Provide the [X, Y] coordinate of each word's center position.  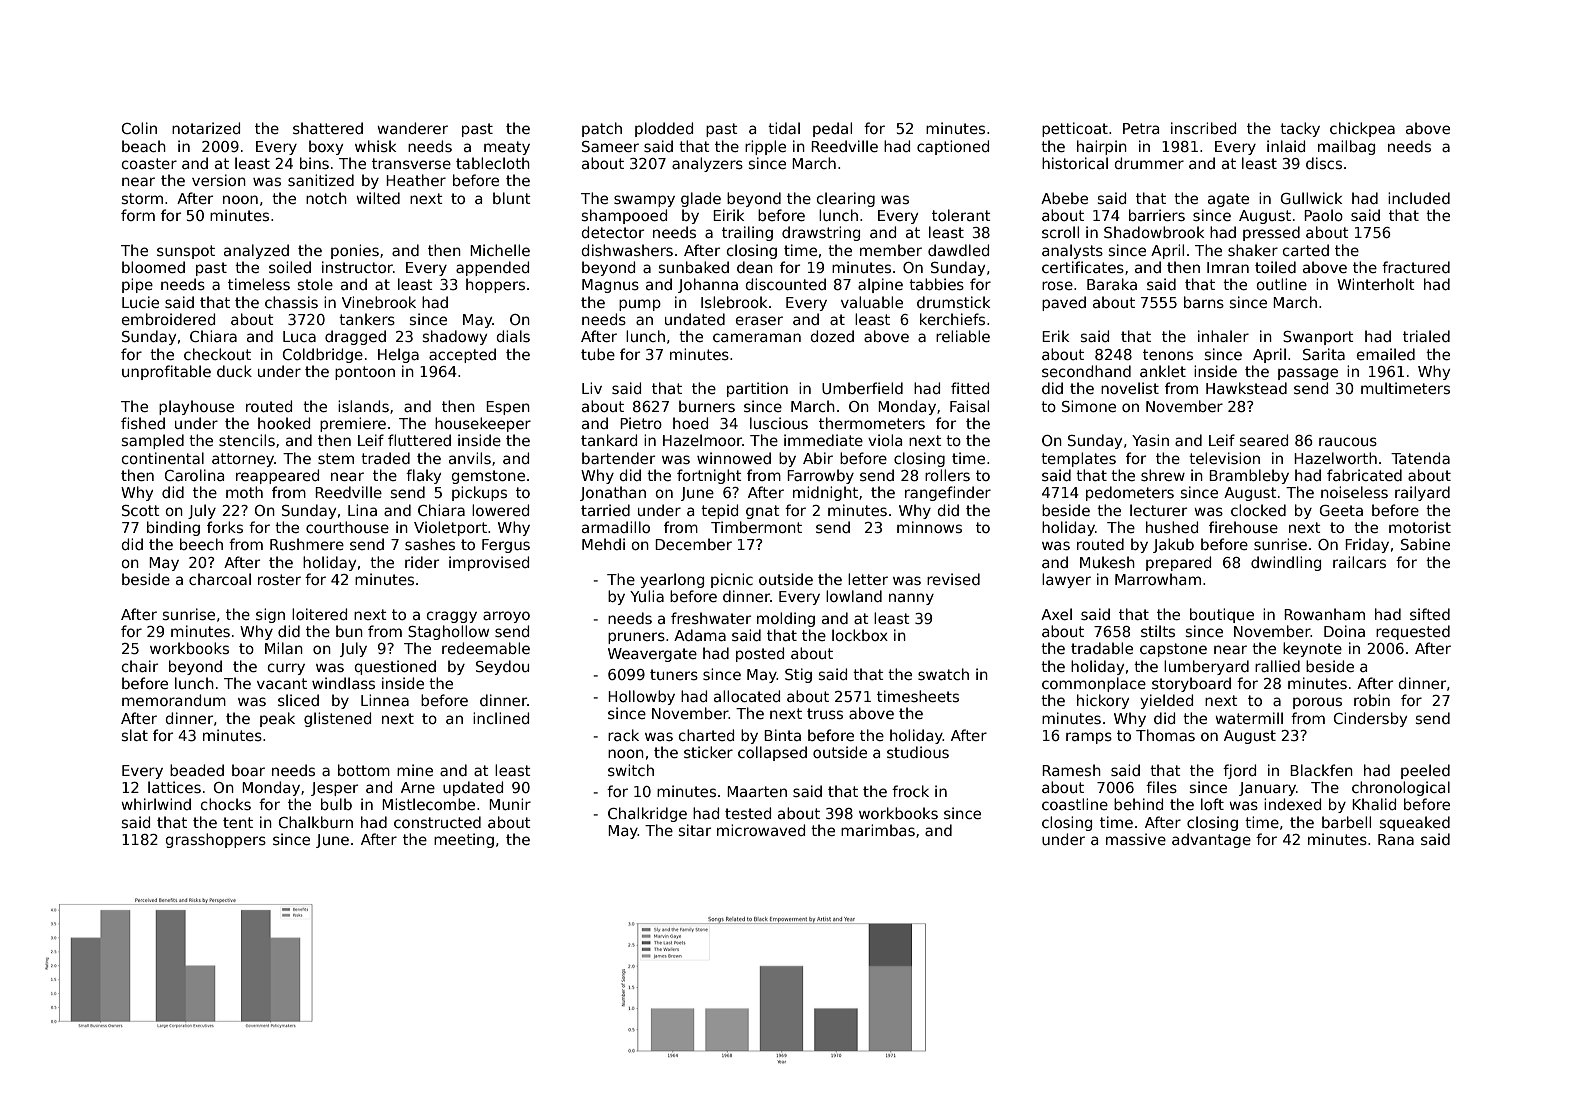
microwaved [761, 830]
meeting [464, 840]
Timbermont [756, 527]
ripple [765, 147]
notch [326, 198]
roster [279, 579]
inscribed [1203, 128]
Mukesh [1107, 562]
